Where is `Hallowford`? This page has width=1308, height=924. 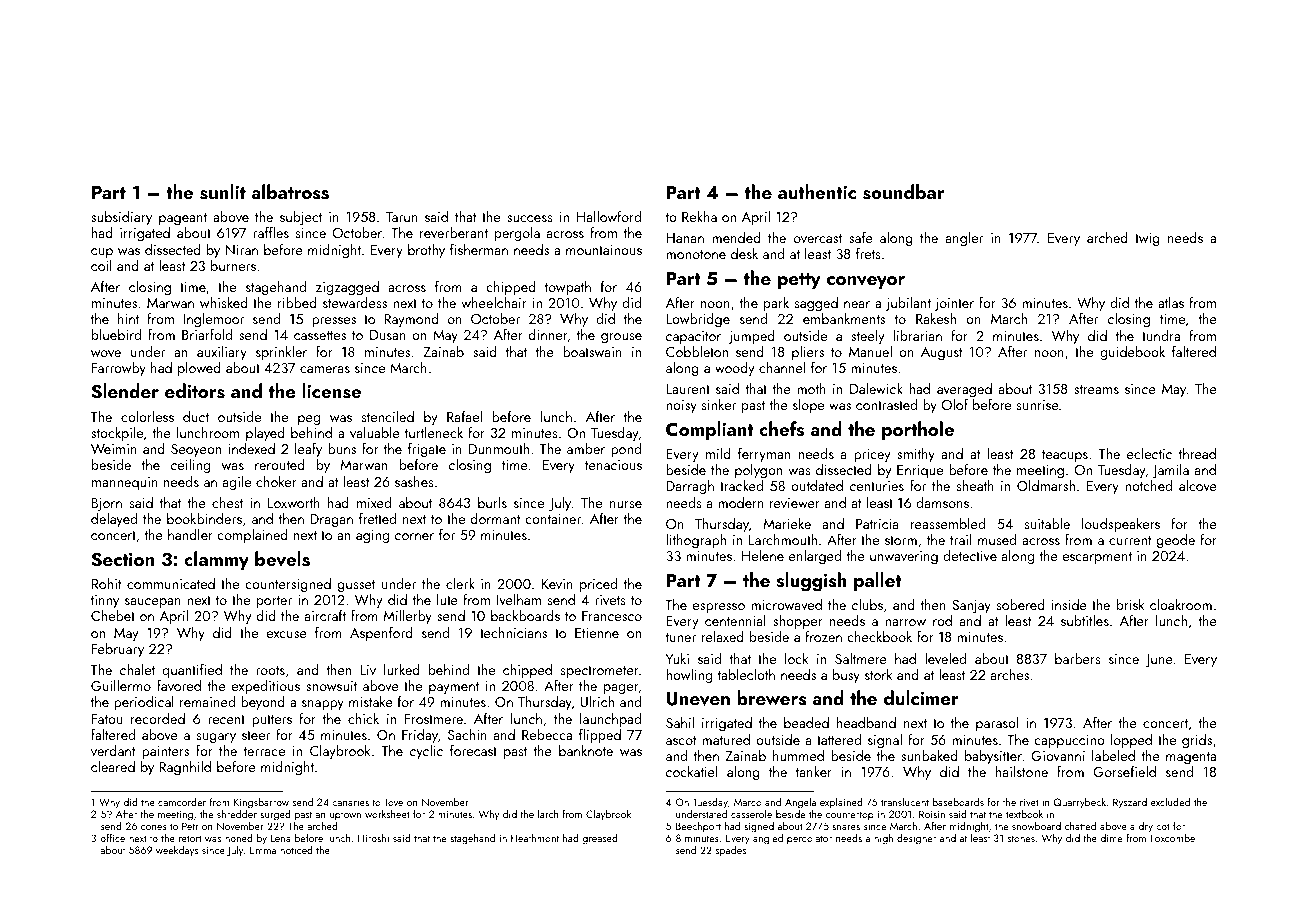 Hallowford is located at coordinates (609, 216).
